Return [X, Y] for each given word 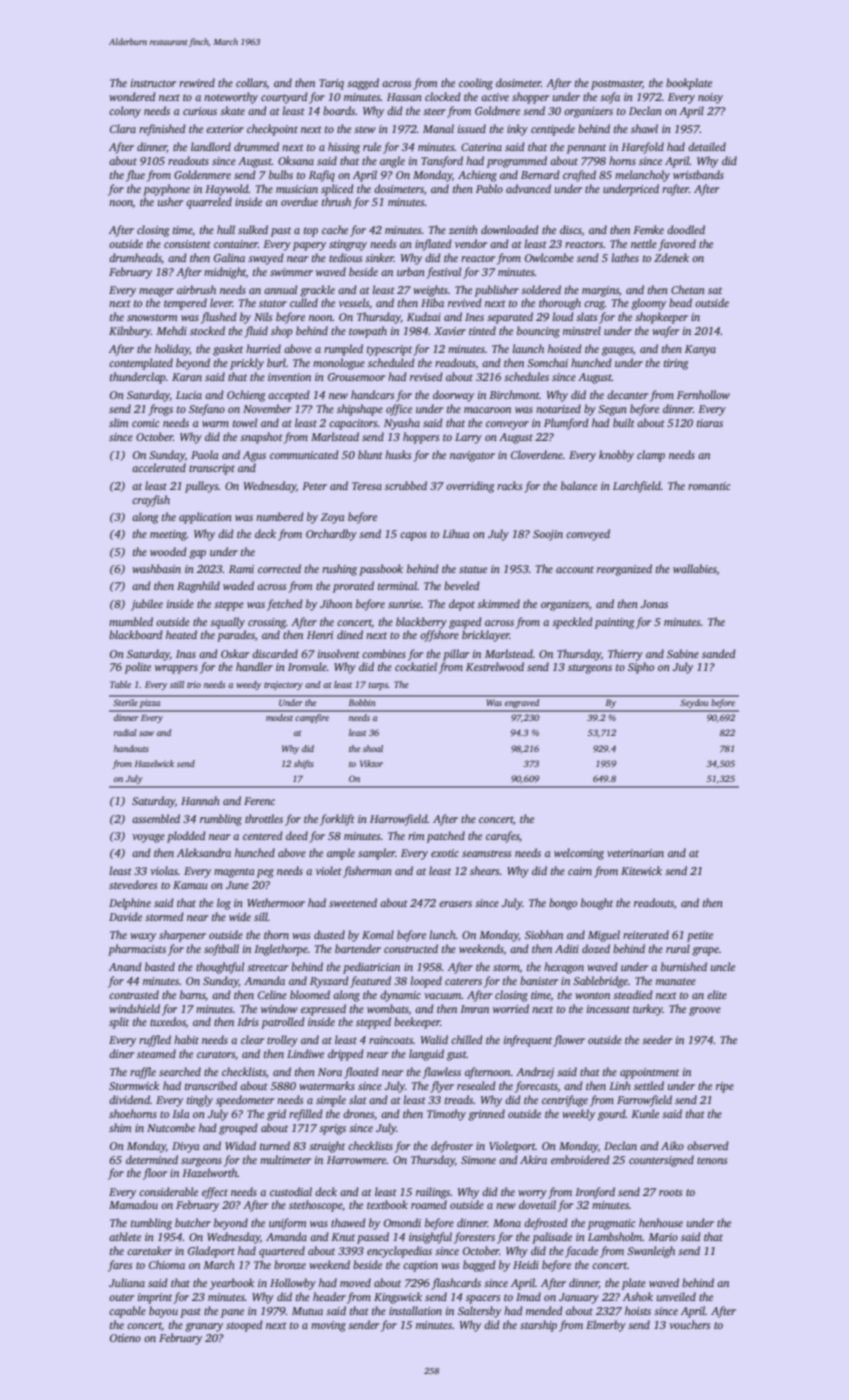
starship [538, 1326]
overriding [470, 487]
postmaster [616, 85]
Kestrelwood [495, 666]
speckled [572, 623]
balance [579, 485]
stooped [244, 1326]
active [495, 97]
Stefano [207, 410]
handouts [131, 748]
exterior [225, 129]
